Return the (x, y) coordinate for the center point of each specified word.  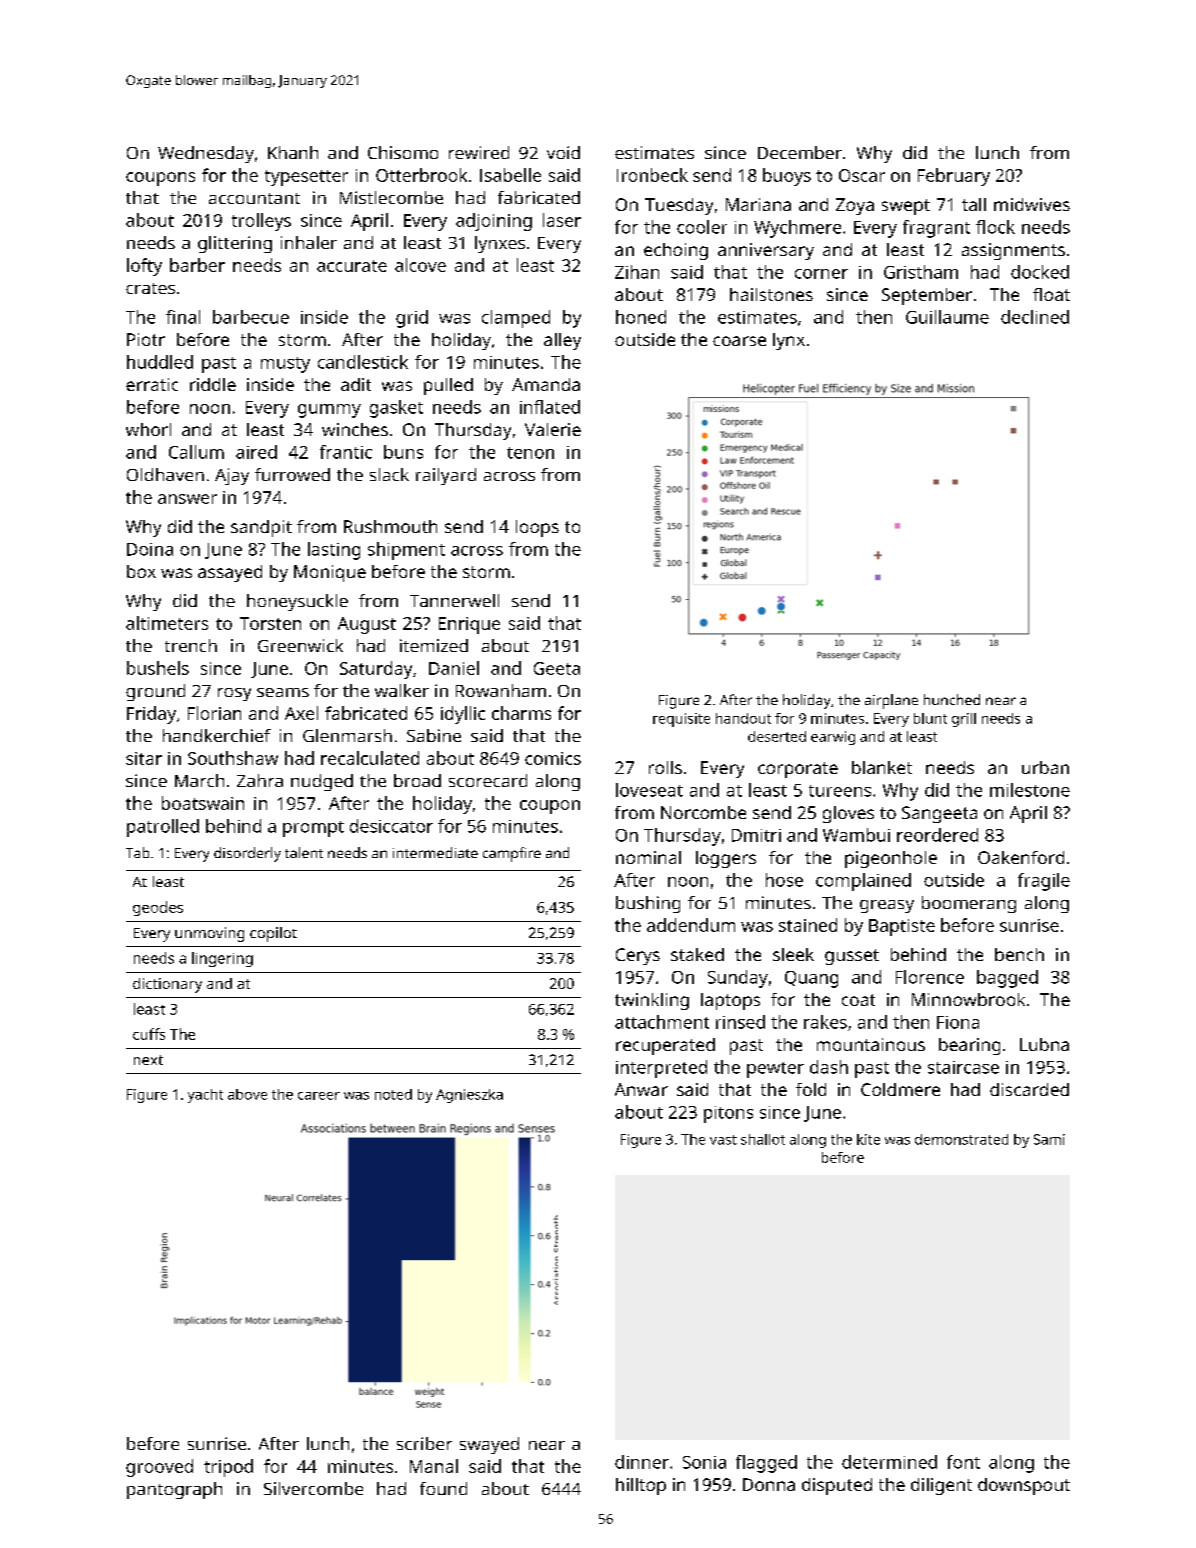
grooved (159, 1468)
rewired (479, 152)
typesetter (306, 178)
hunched (952, 699)
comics (553, 758)
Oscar (862, 175)
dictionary (167, 985)
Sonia (704, 1462)
